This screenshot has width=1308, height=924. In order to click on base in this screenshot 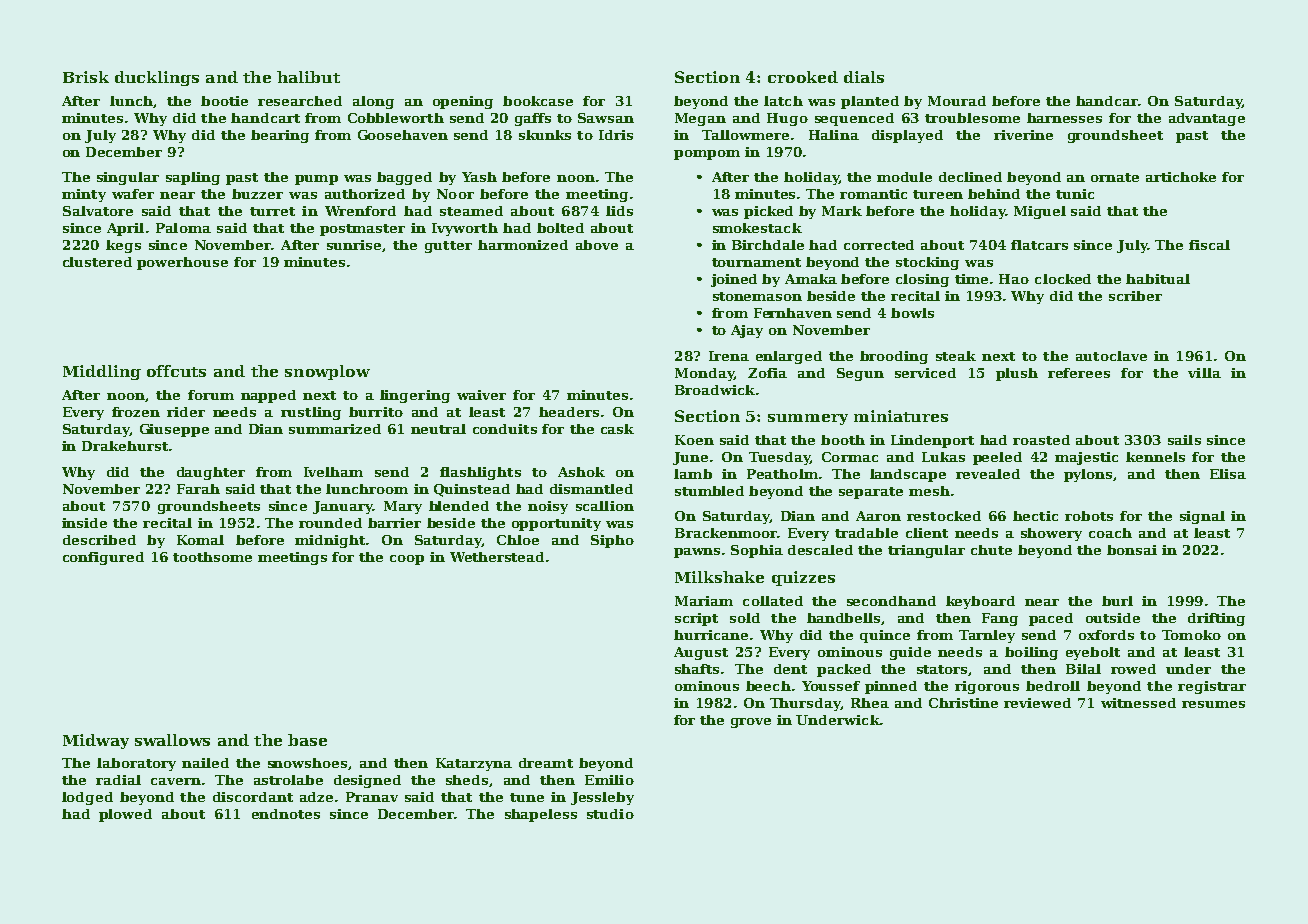, I will do `click(307, 740)`.
